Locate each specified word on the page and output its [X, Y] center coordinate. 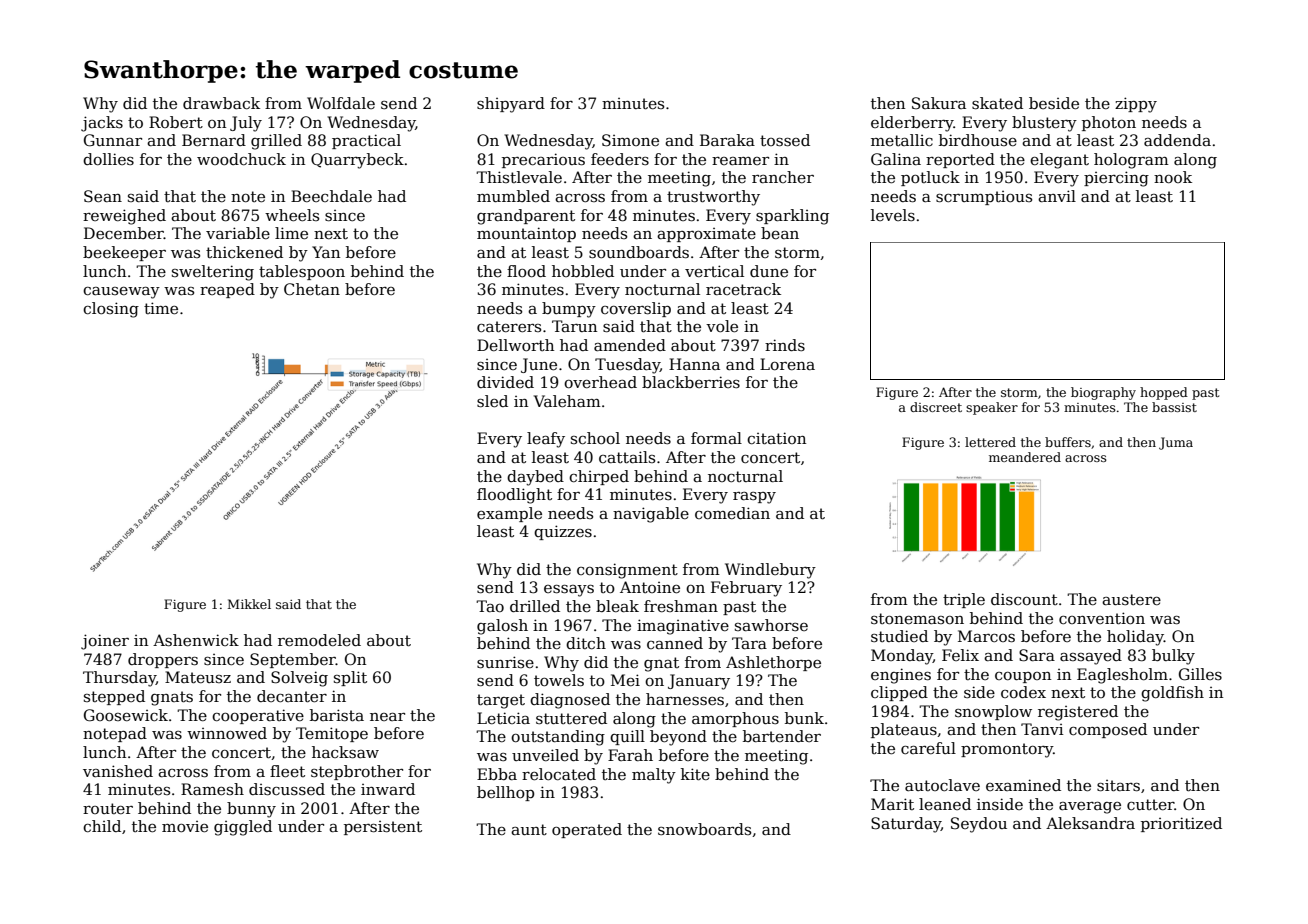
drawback [221, 103]
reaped [227, 290]
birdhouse [978, 140]
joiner [105, 642]
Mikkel [249, 604]
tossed [785, 140]
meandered [1025, 457]
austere [1131, 599]
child [102, 826]
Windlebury [770, 571]
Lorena [787, 364]
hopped [1164, 393]
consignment [627, 571]
